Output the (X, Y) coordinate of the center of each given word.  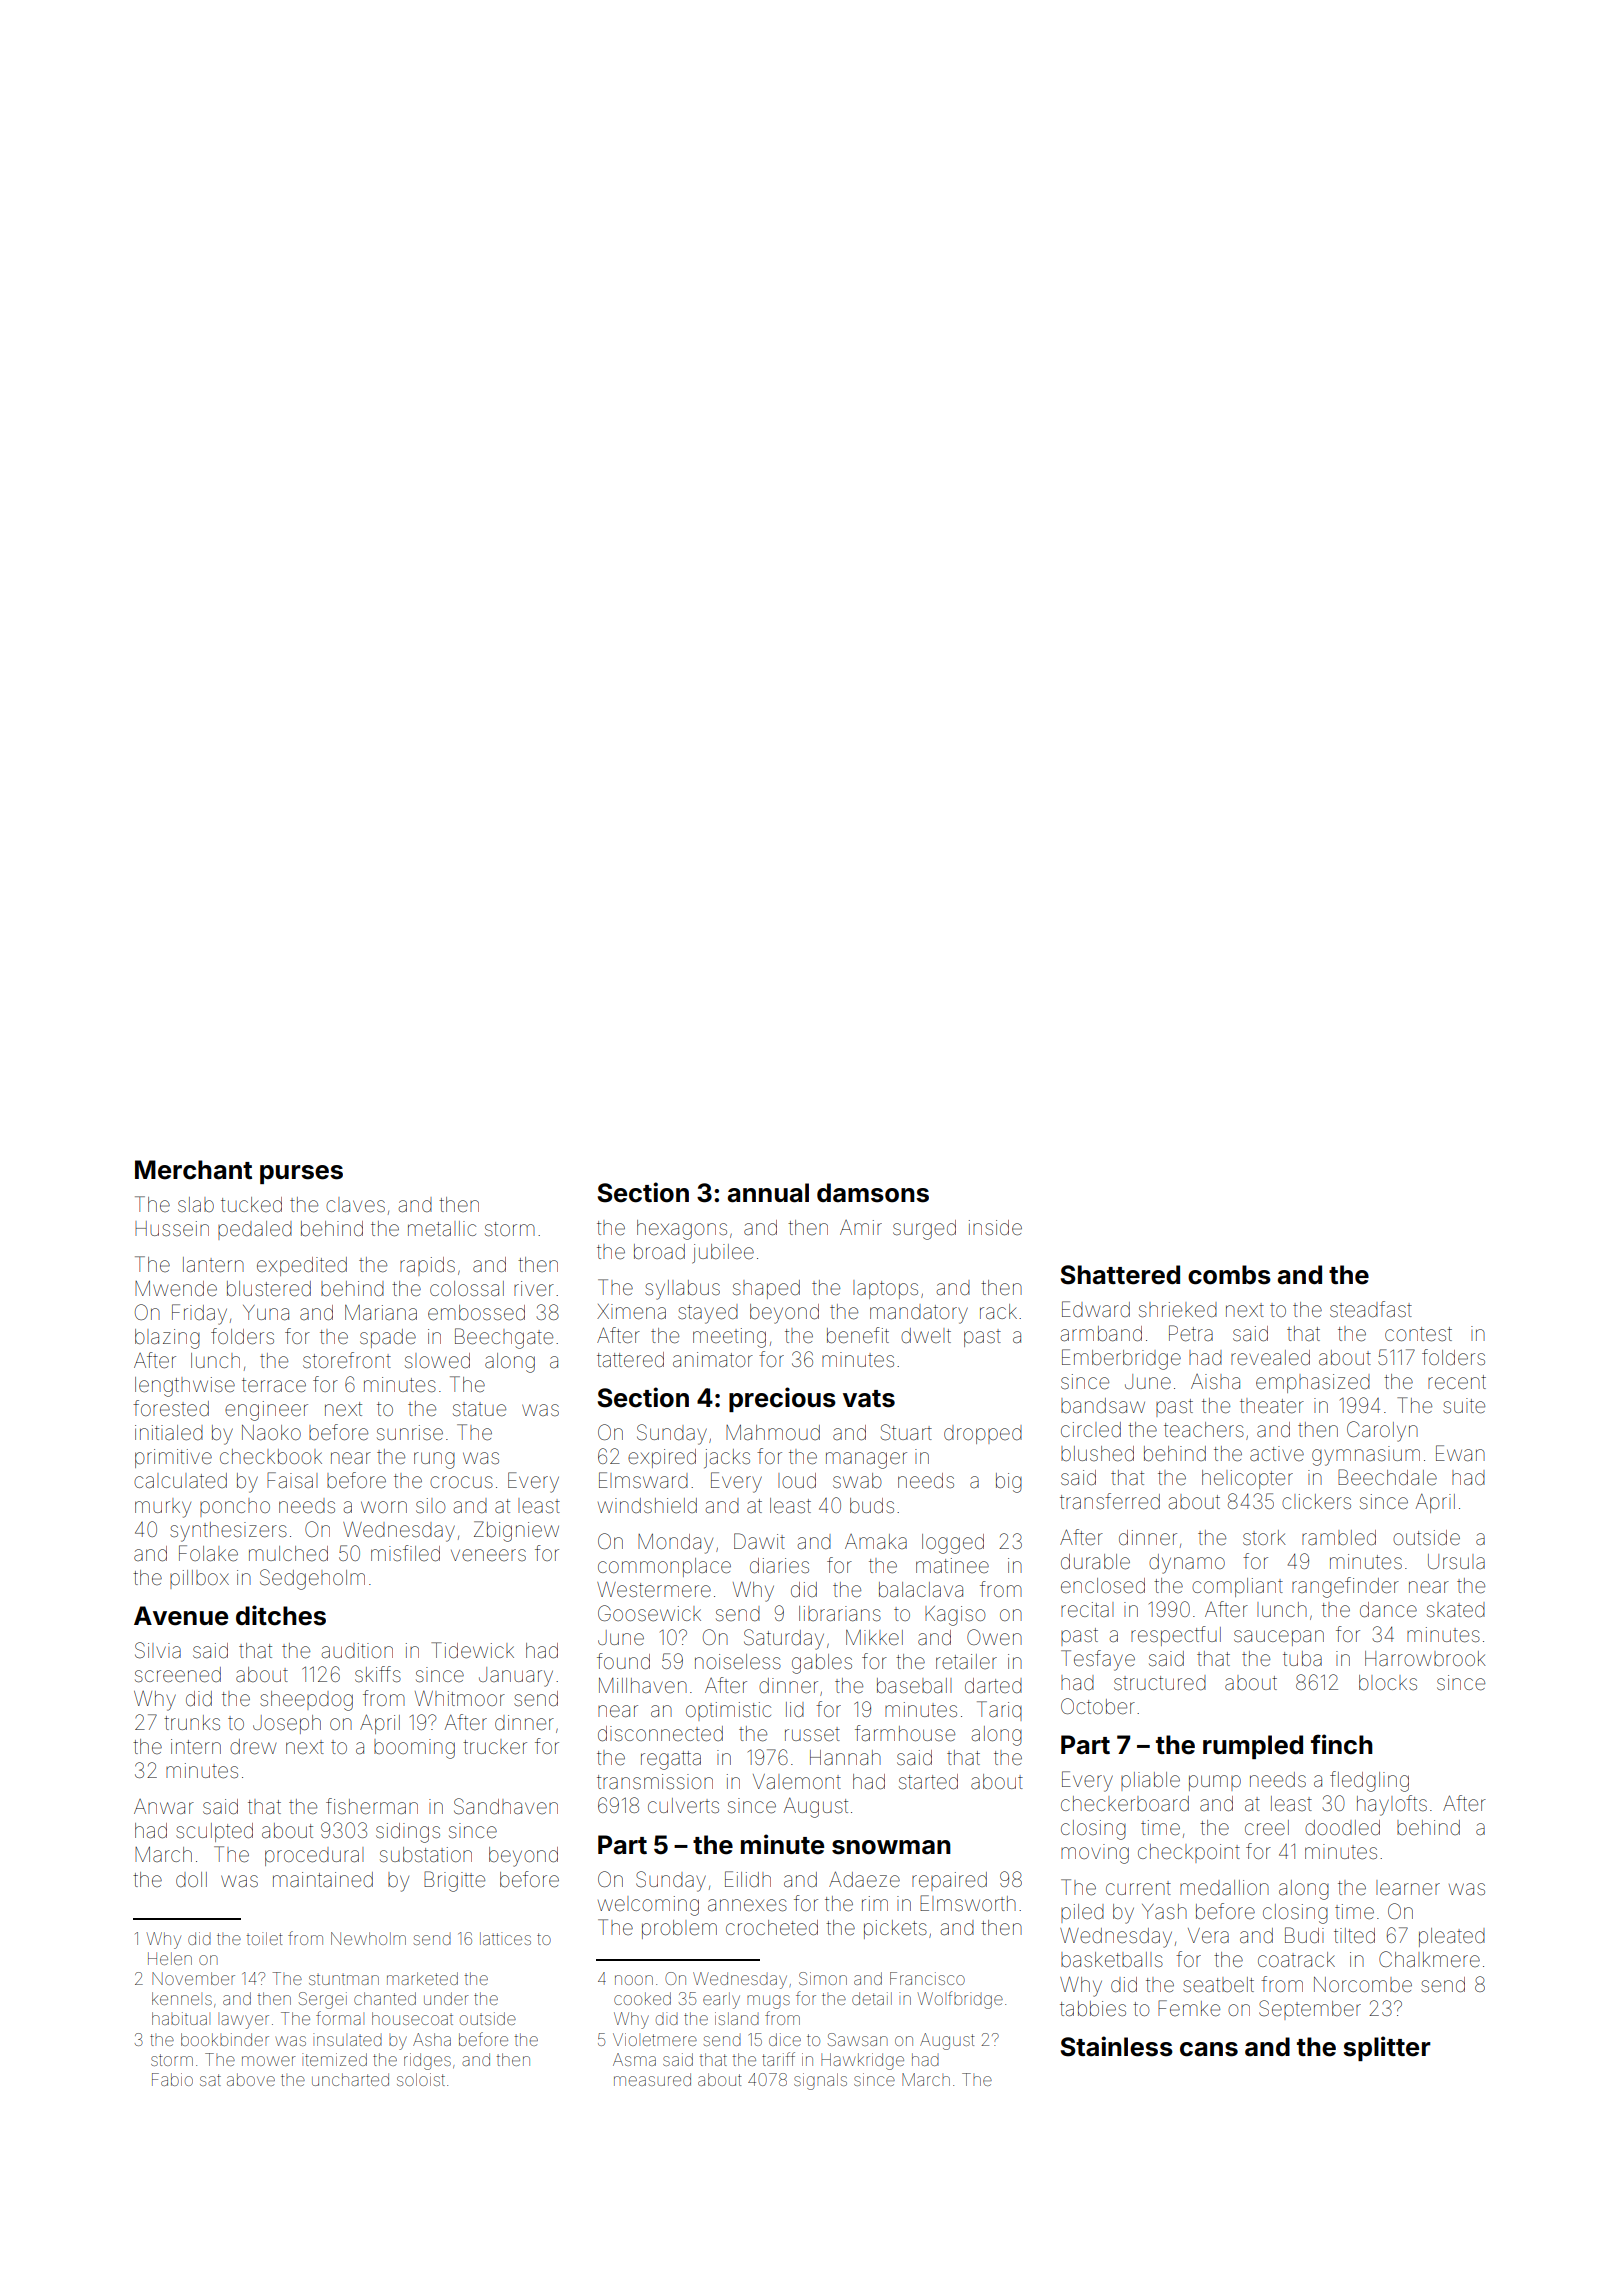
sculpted (214, 1832)
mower (269, 2061)
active (1277, 1453)
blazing (167, 1339)
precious (782, 1399)
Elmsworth (968, 1903)
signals (820, 2081)
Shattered (1120, 1275)
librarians (840, 1614)
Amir (861, 1227)
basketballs (1112, 1960)
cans (1209, 2049)
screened (178, 1675)
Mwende (176, 1289)
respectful (1176, 1636)
